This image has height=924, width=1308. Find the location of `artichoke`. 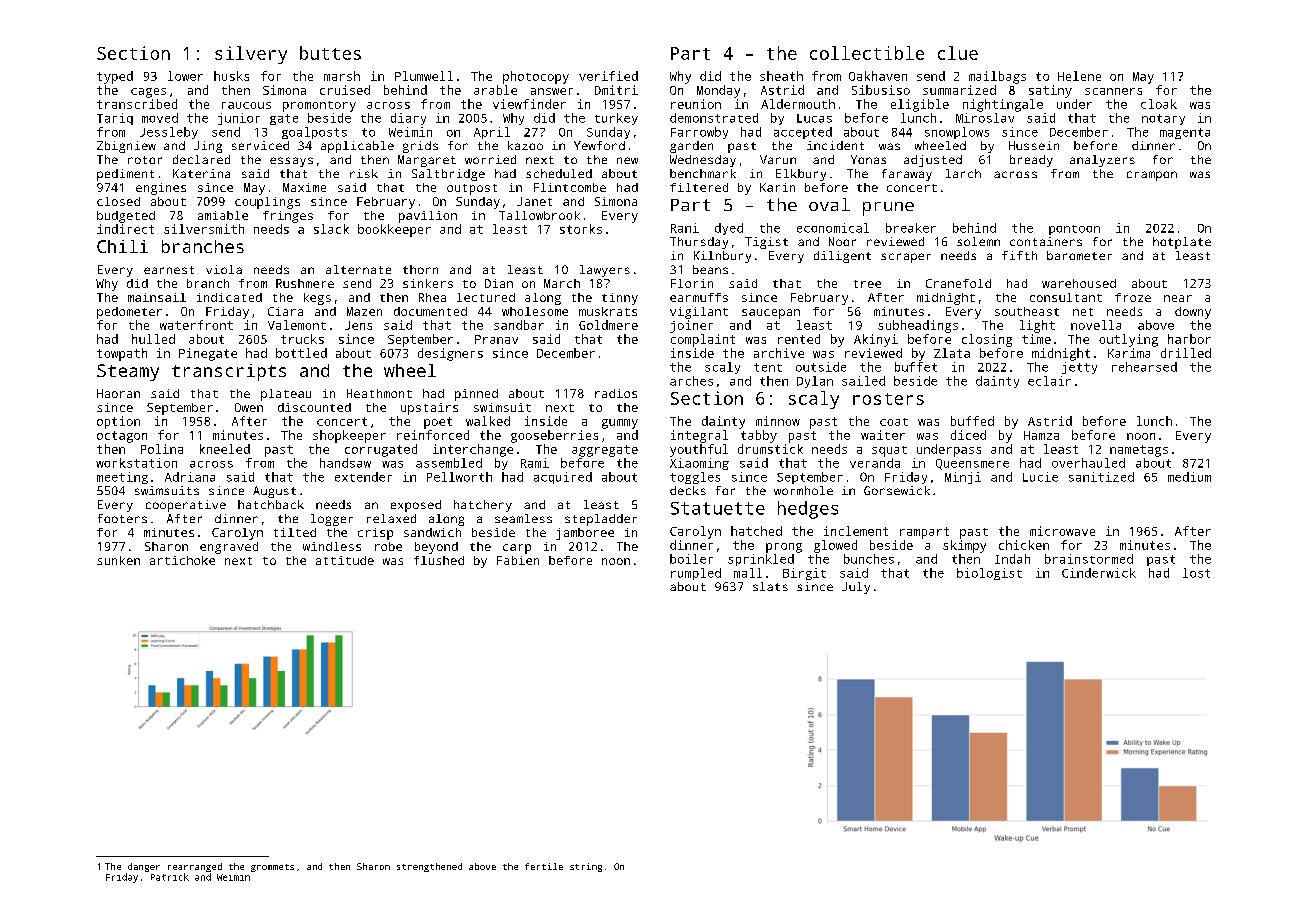

artichoke is located at coordinates (182, 560).
